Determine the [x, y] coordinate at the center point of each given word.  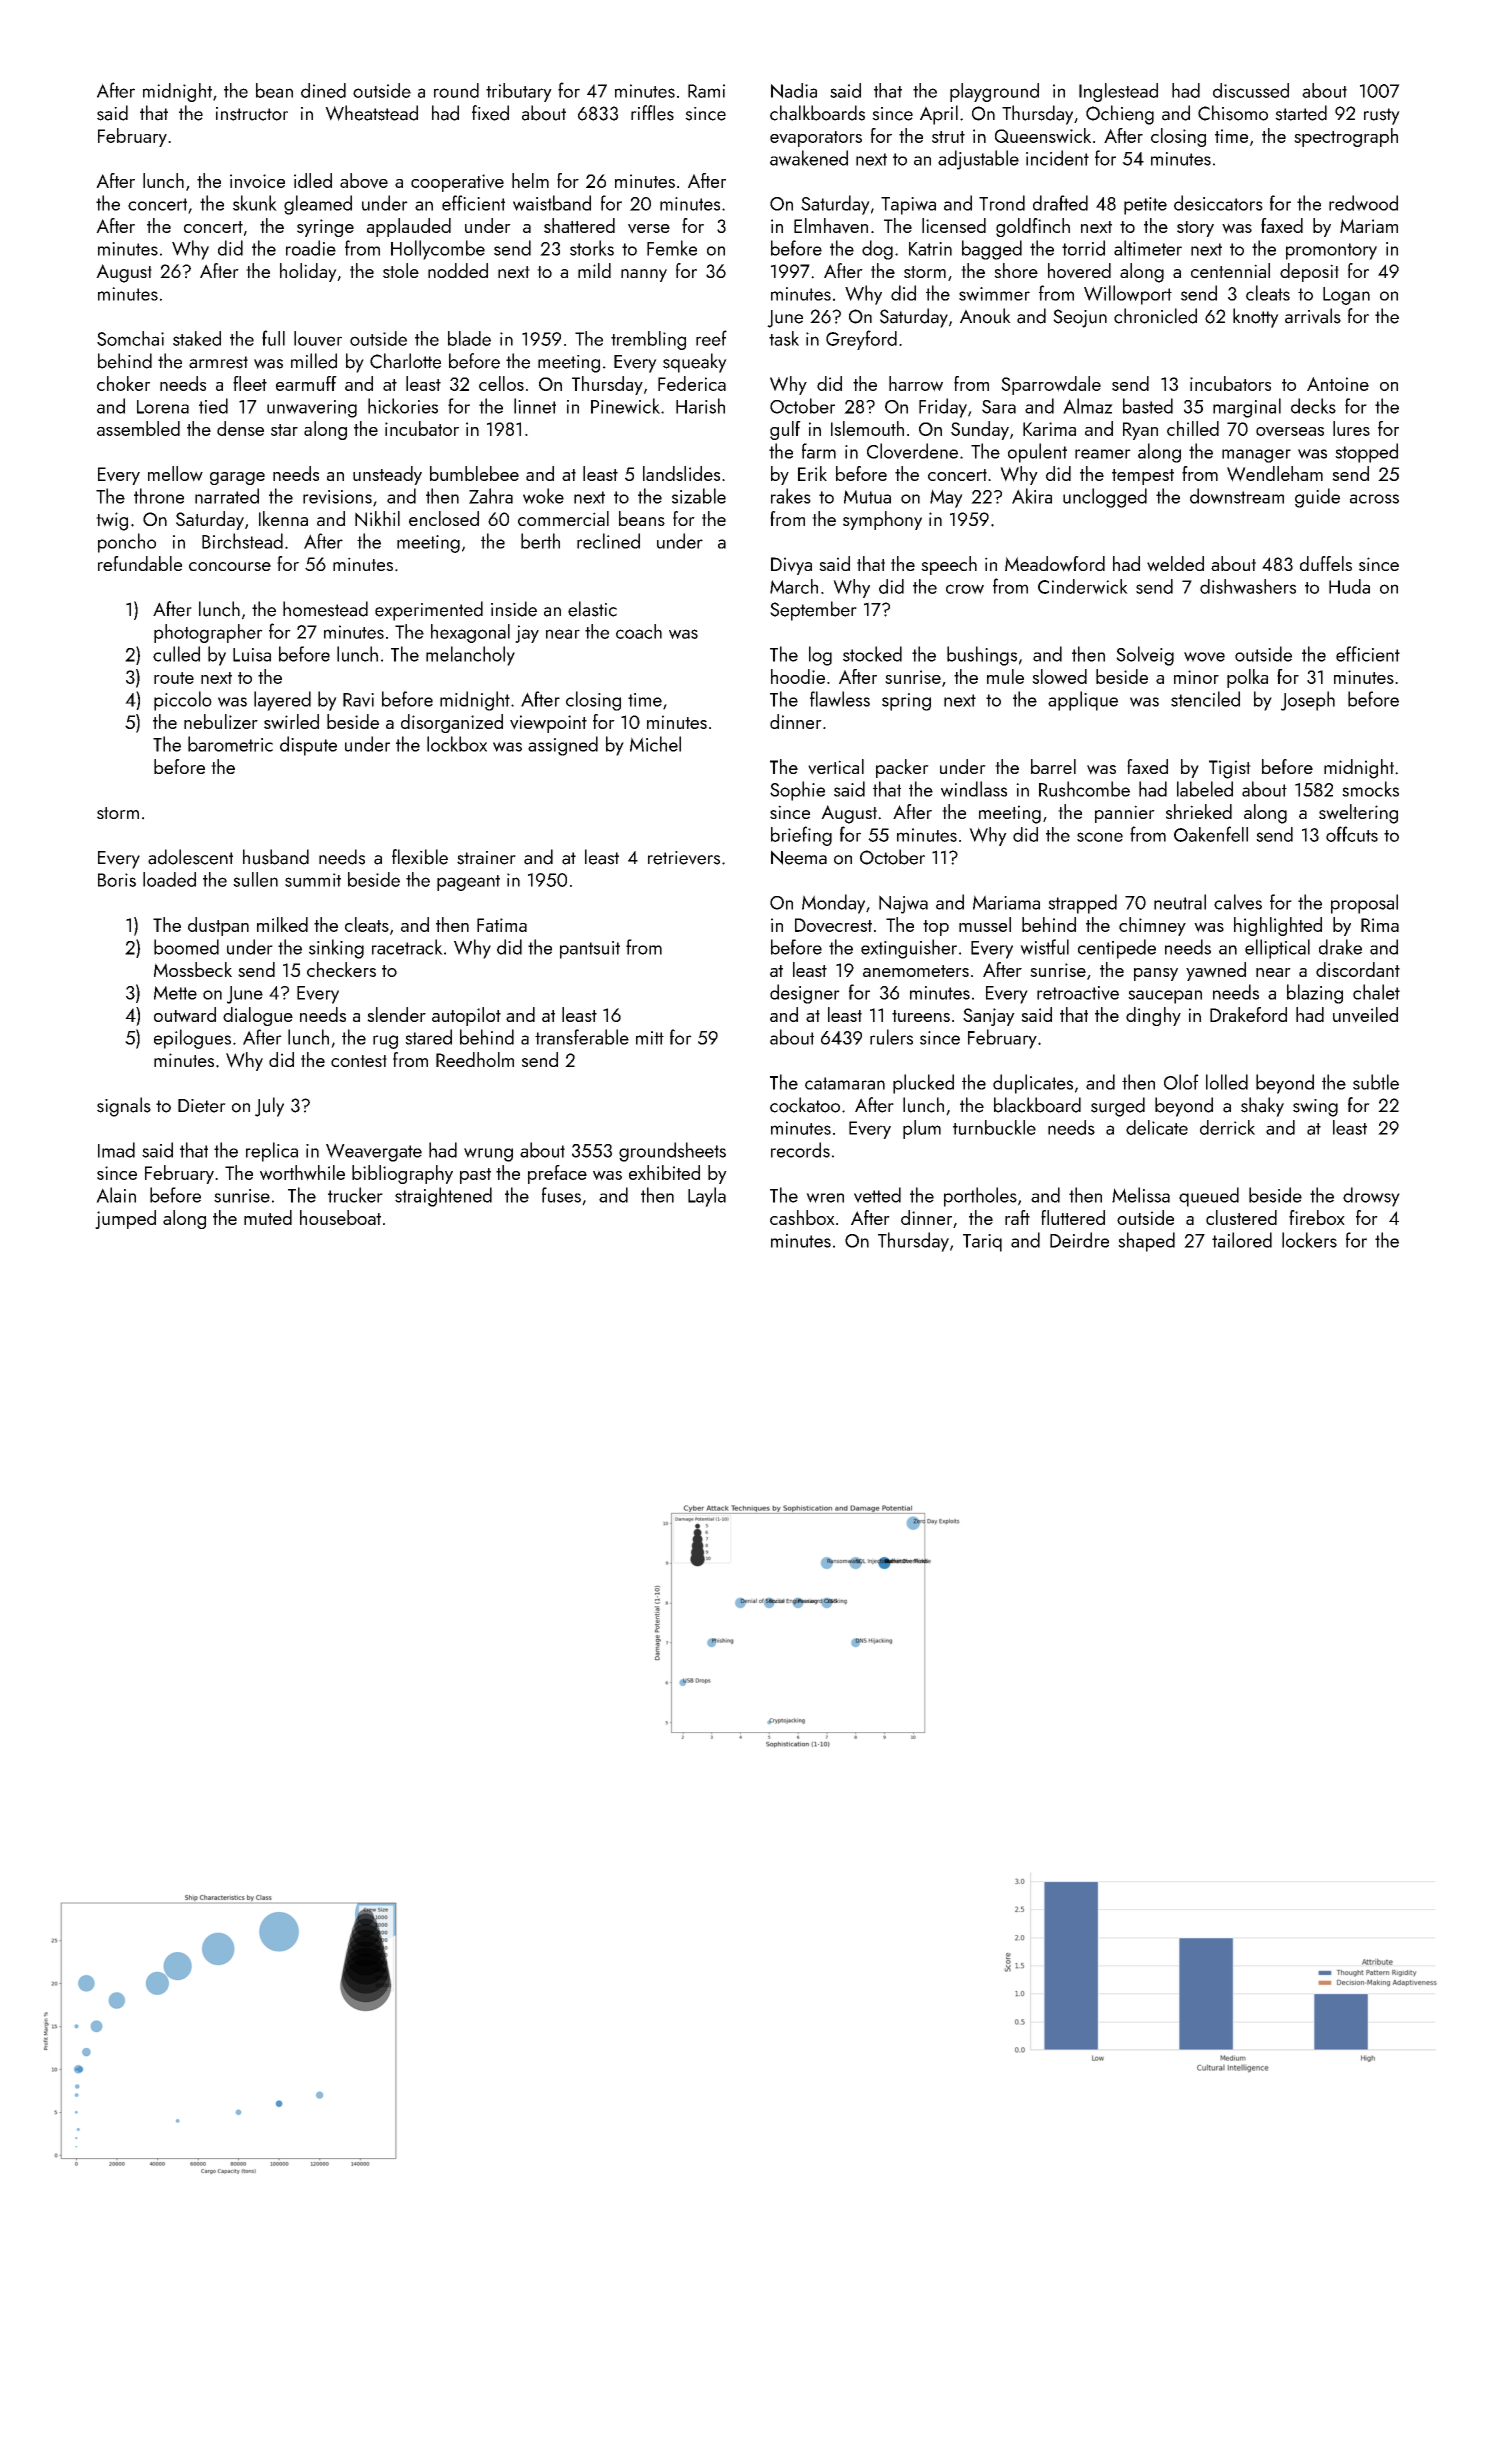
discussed [1251, 90]
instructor [252, 114]
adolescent [190, 857]
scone [1100, 837]
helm [530, 180]
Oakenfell [1211, 834]
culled [176, 654]
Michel [655, 744]
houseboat [340, 1217]
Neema [799, 857]
